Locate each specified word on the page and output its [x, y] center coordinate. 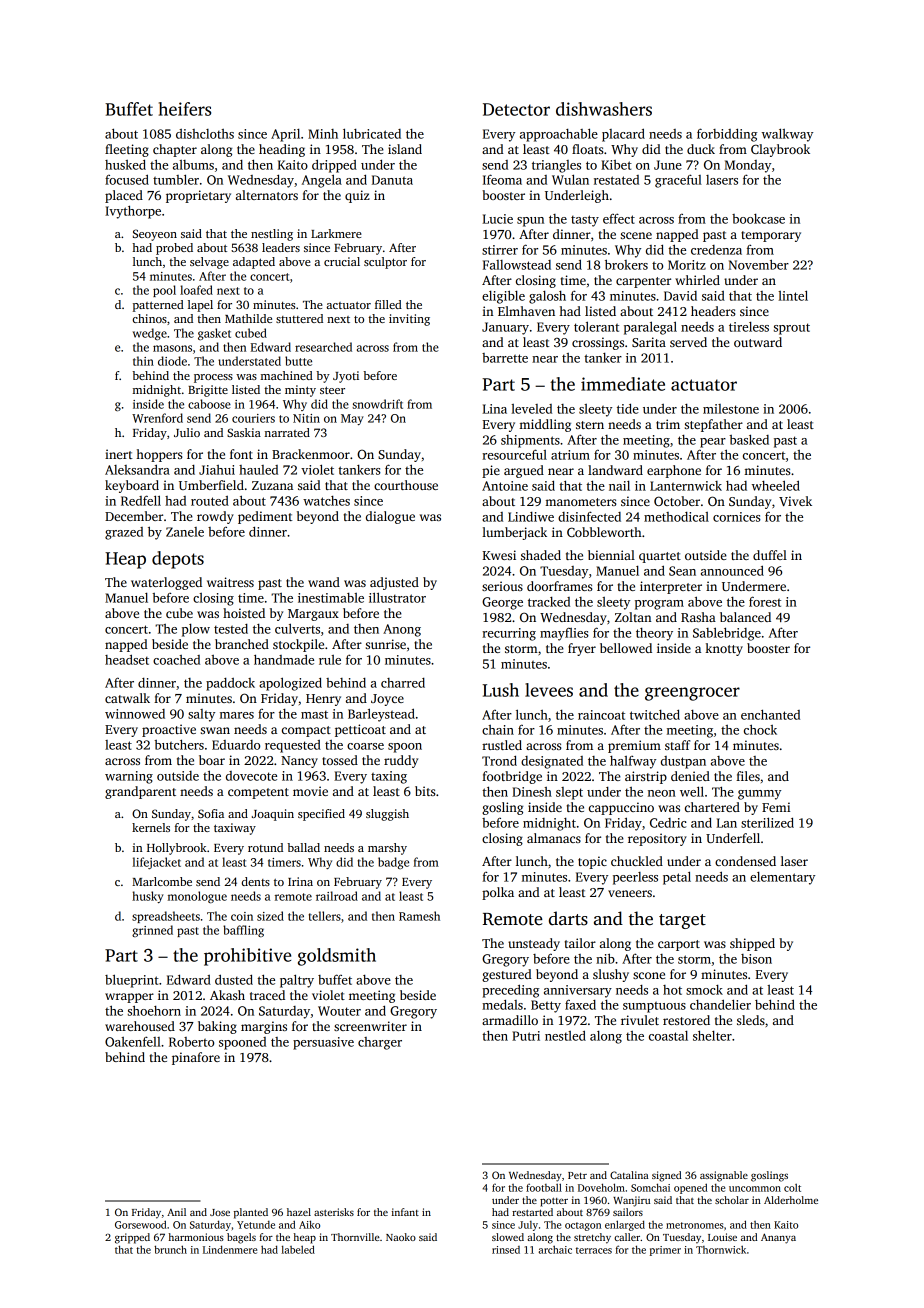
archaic [555, 1249]
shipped [752, 944]
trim [668, 424]
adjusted [394, 583]
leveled [531, 409]
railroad [337, 896]
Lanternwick [686, 486]
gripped [132, 1238]
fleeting [127, 150]
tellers [324, 916]
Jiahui [217, 470]
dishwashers [604, 109]
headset [127, 659]
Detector [516, 109]
